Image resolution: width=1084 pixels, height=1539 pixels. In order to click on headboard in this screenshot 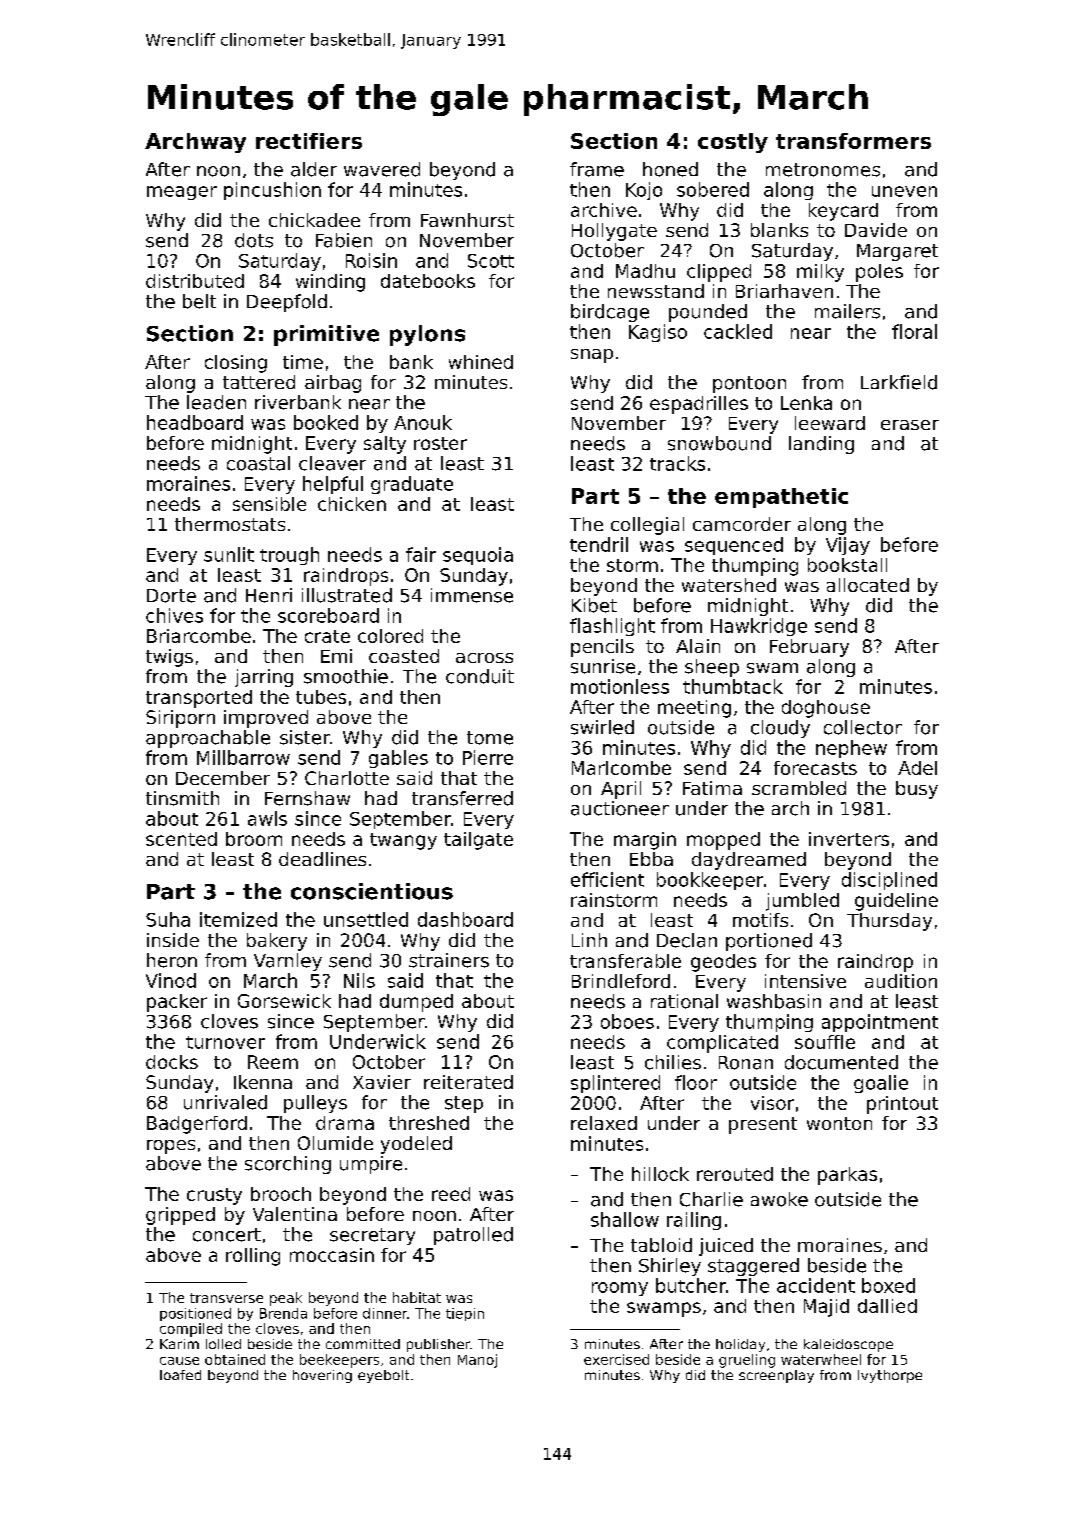, I will do `click(195, 422)`.
